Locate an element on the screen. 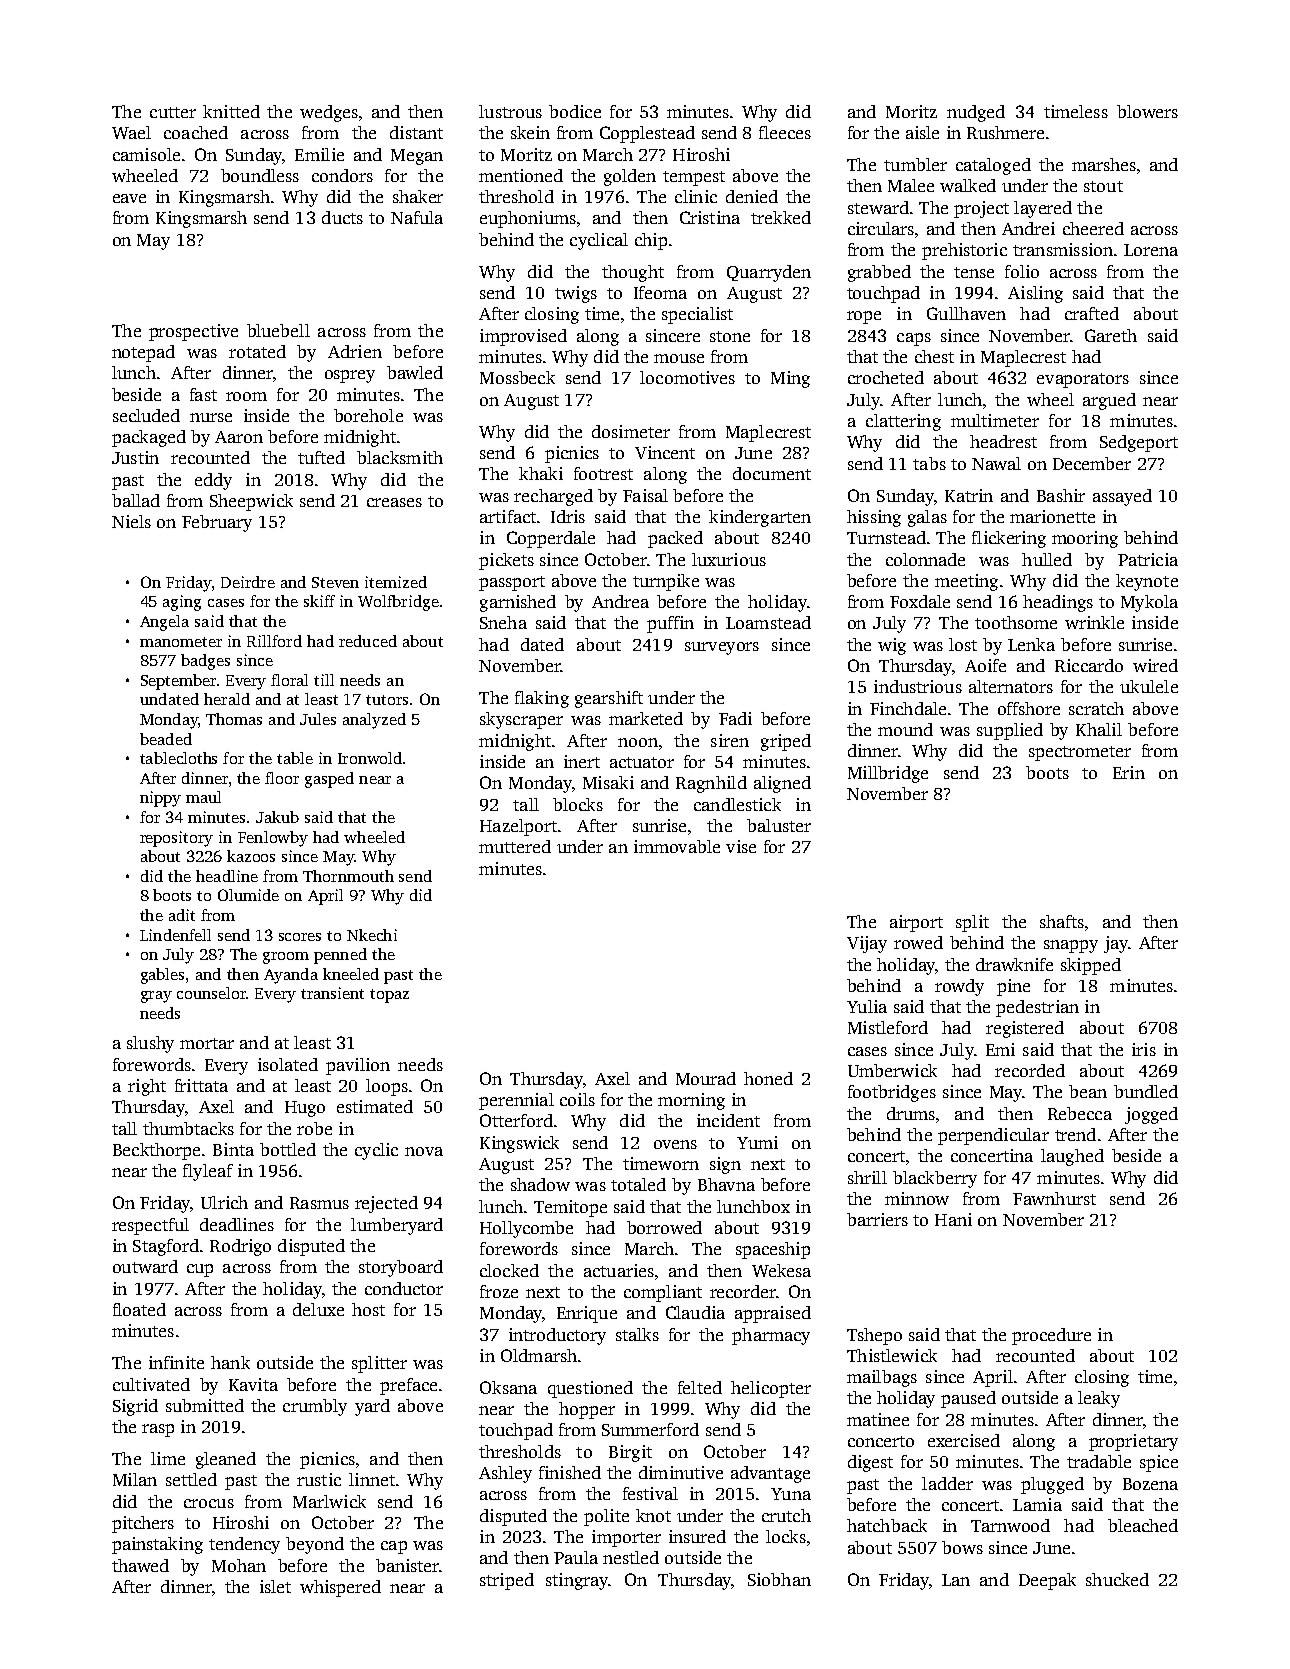  banister is located at coordinates (407, 1565).
